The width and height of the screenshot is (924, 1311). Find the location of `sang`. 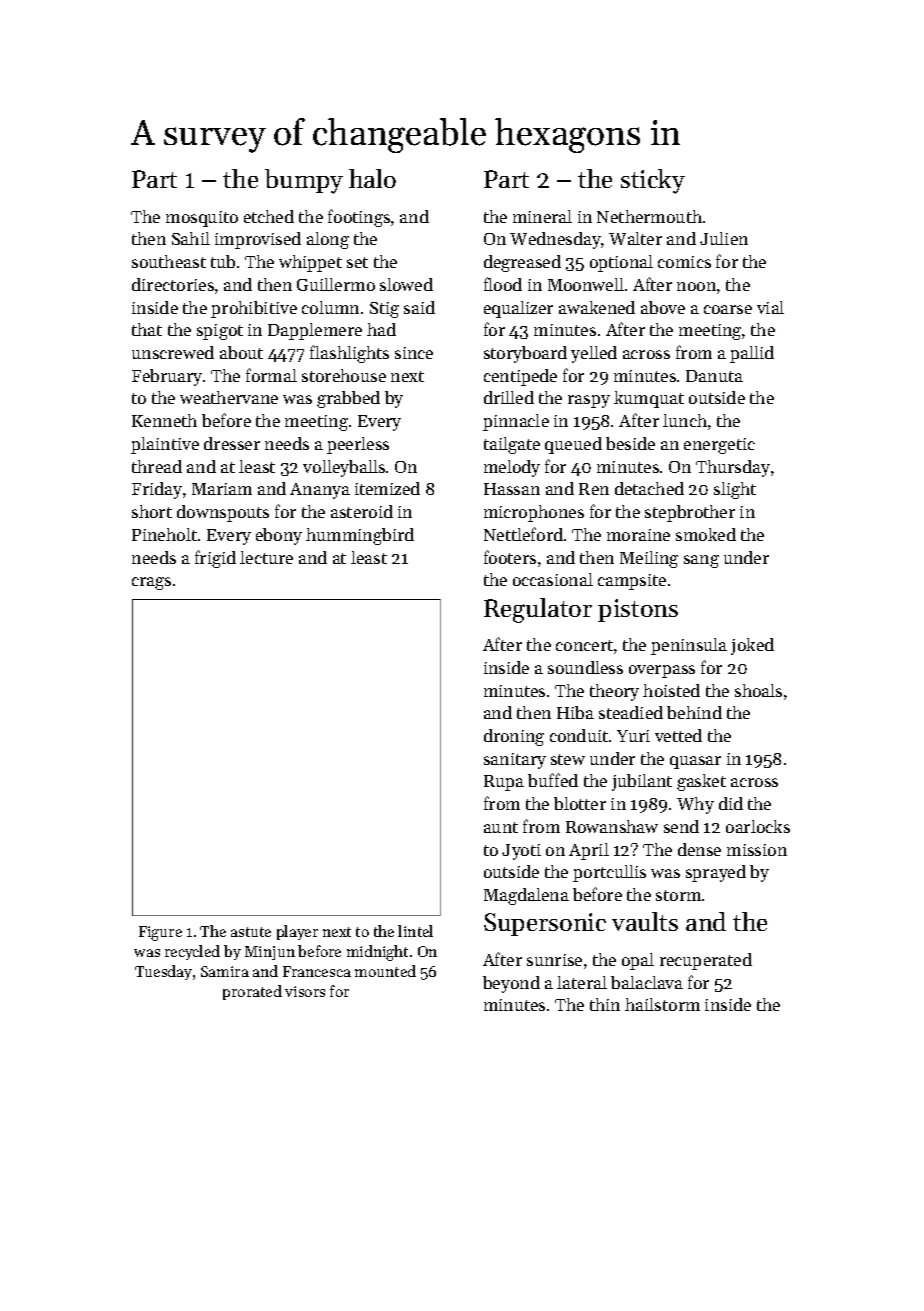

sang is located at coordinates (701, 561).
